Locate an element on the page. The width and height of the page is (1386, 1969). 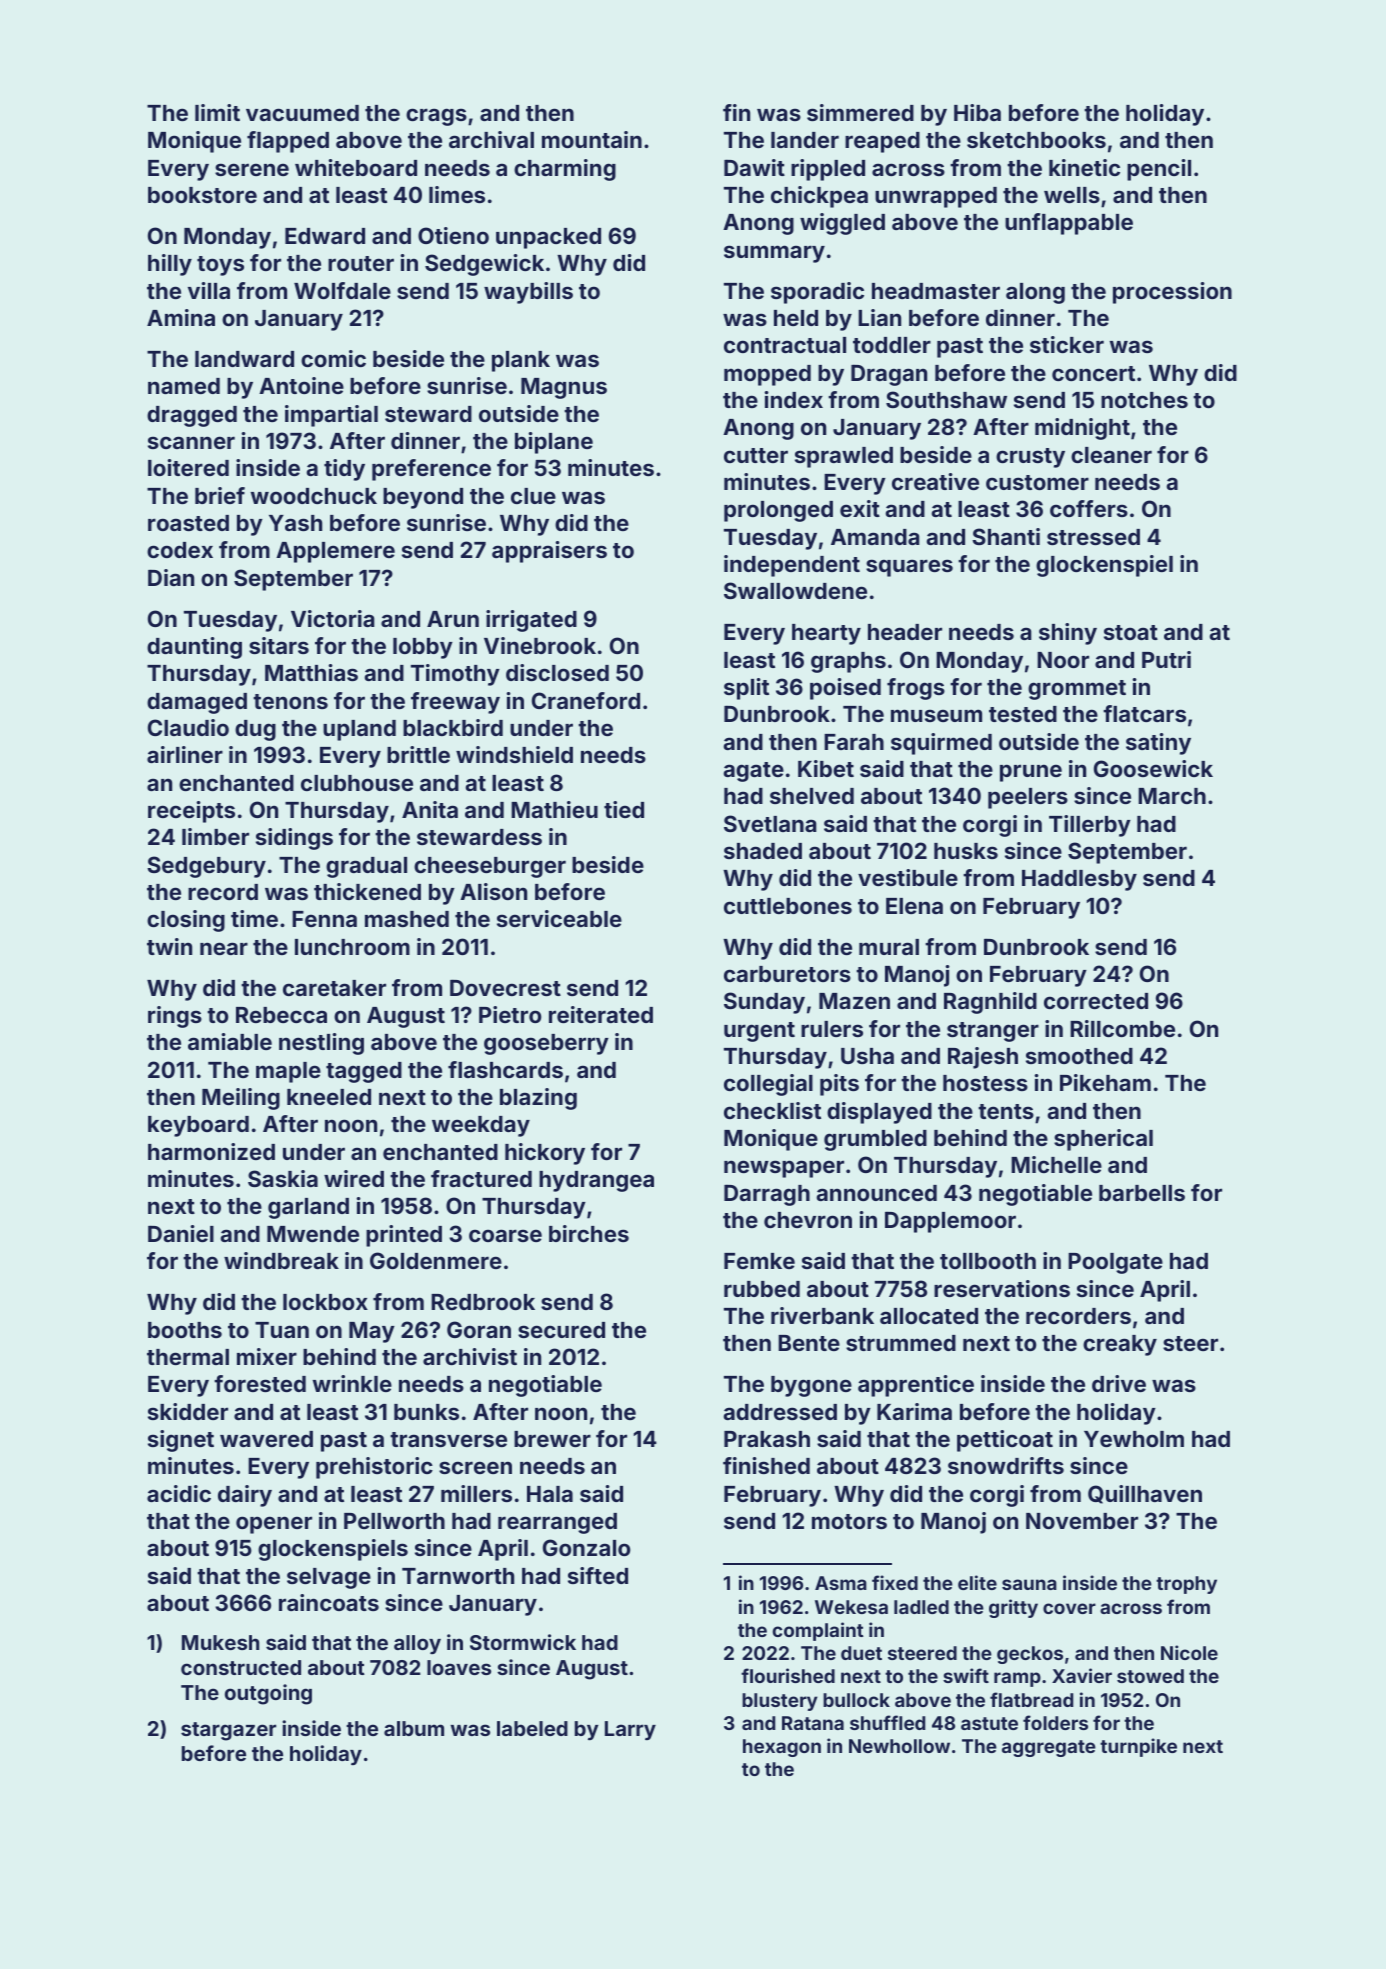
vestibule is located at coordinates (908, 877).
